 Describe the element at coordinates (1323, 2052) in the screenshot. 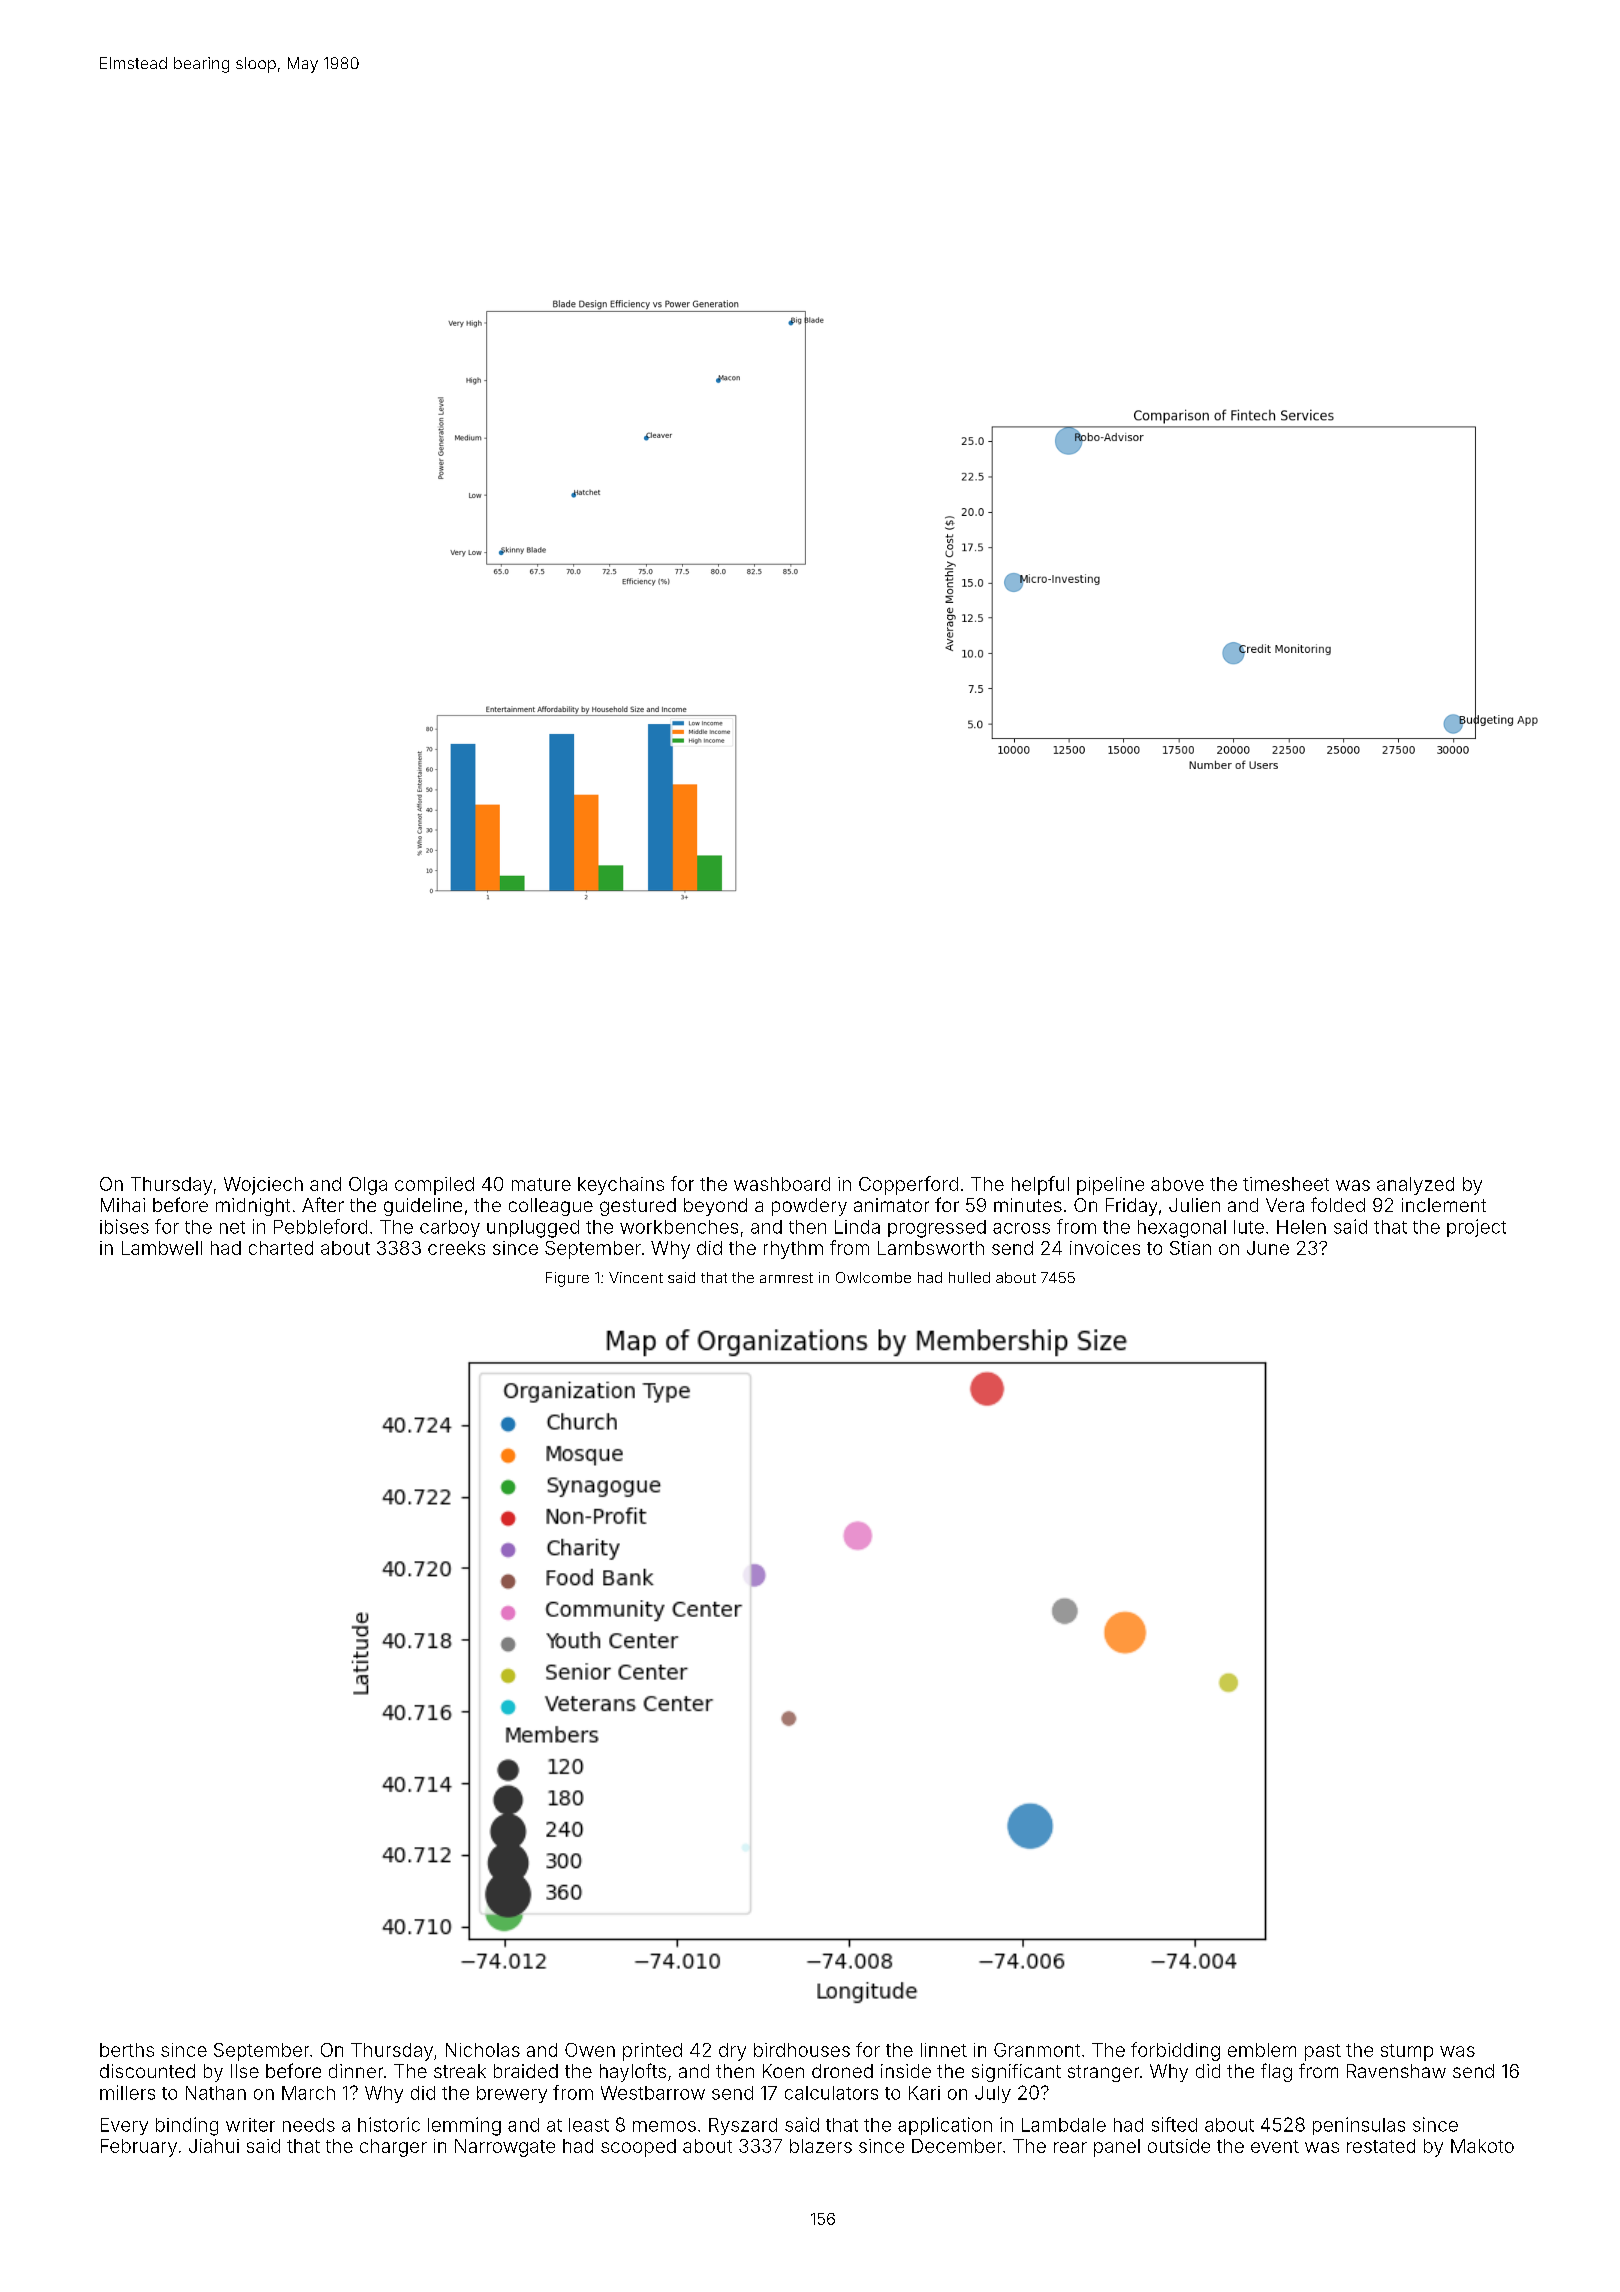

I see `past` at that location.
